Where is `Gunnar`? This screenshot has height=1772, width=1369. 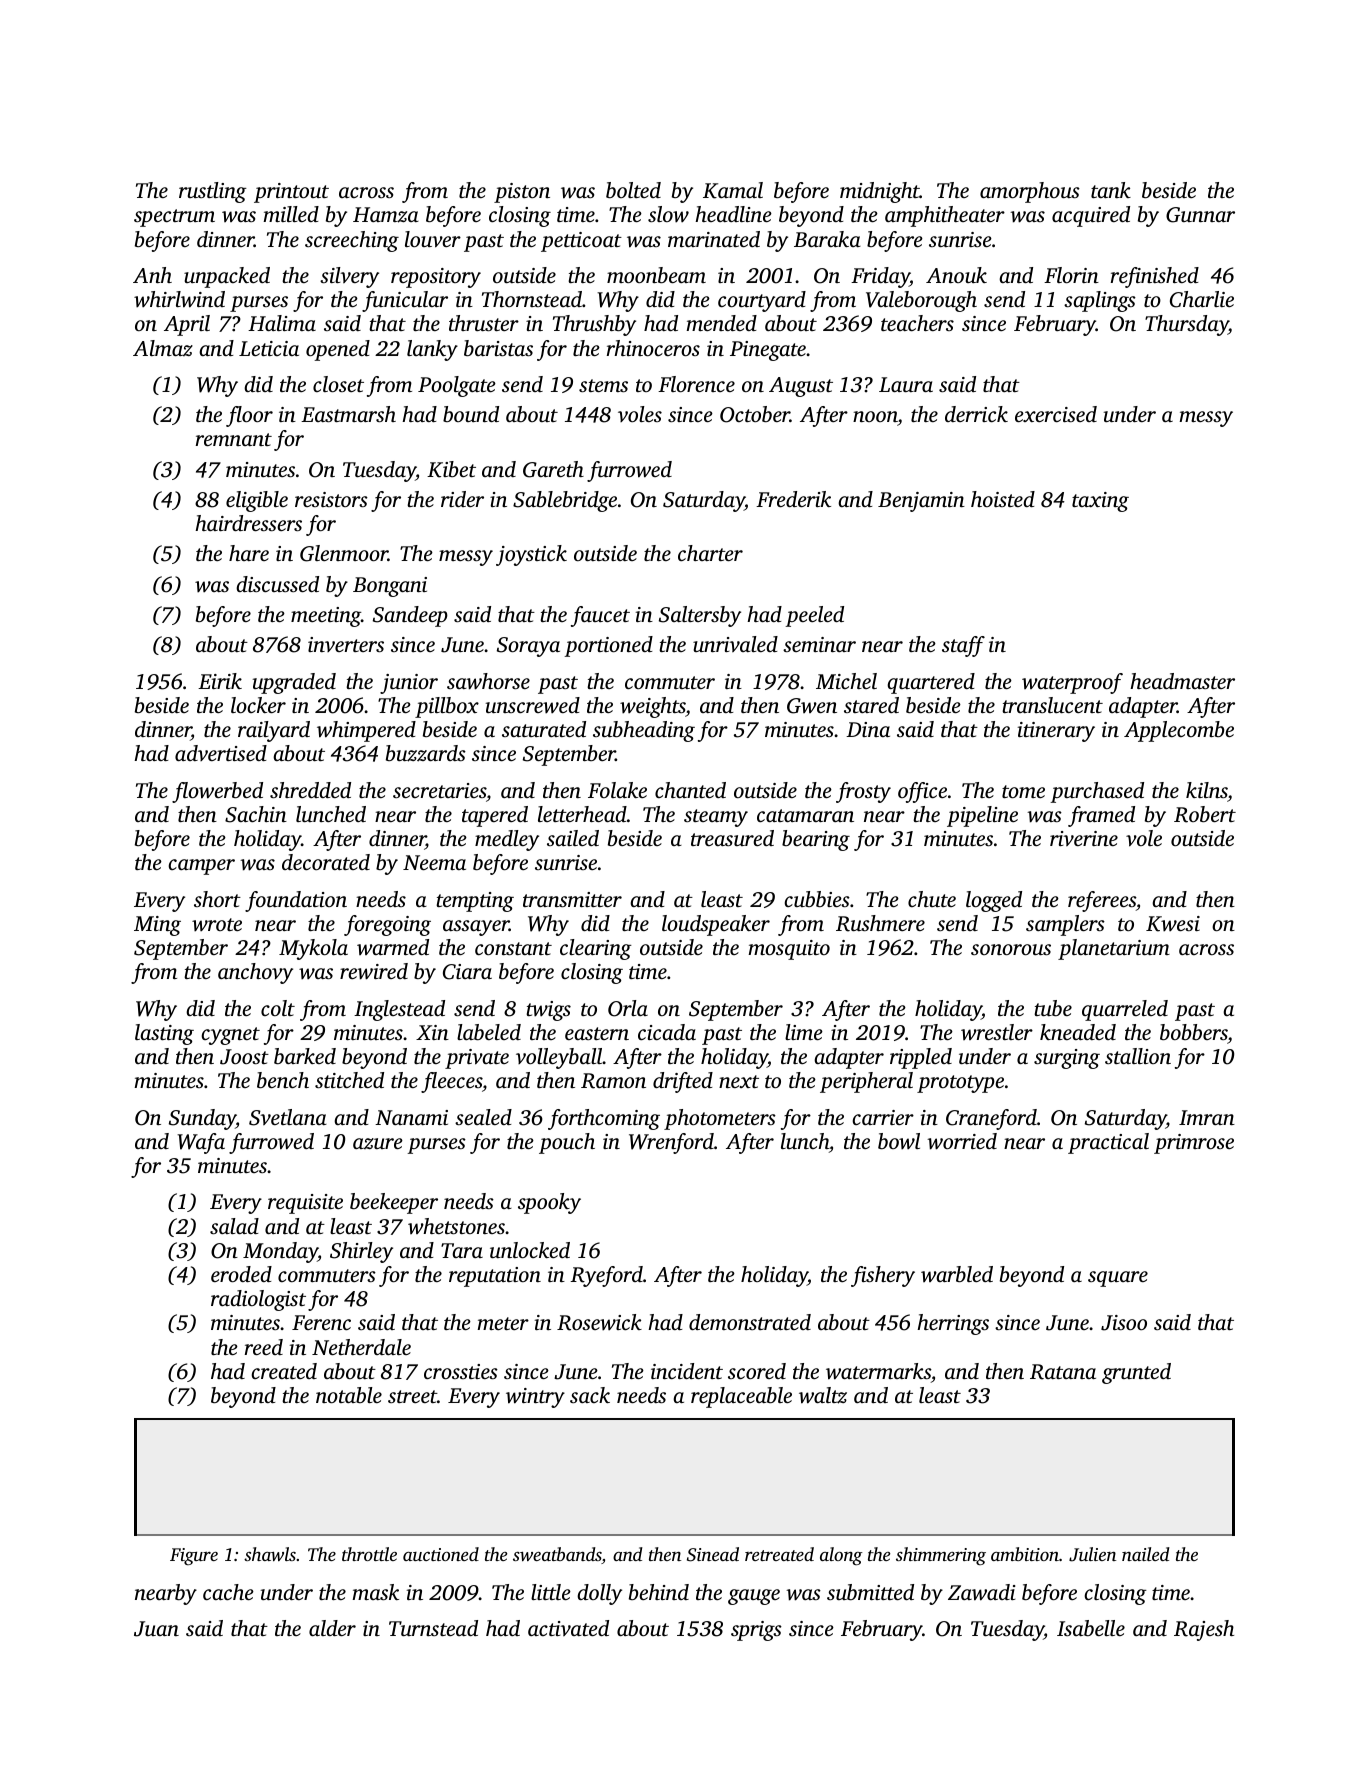 Gunnar is located at coordinates (1200, 215).
